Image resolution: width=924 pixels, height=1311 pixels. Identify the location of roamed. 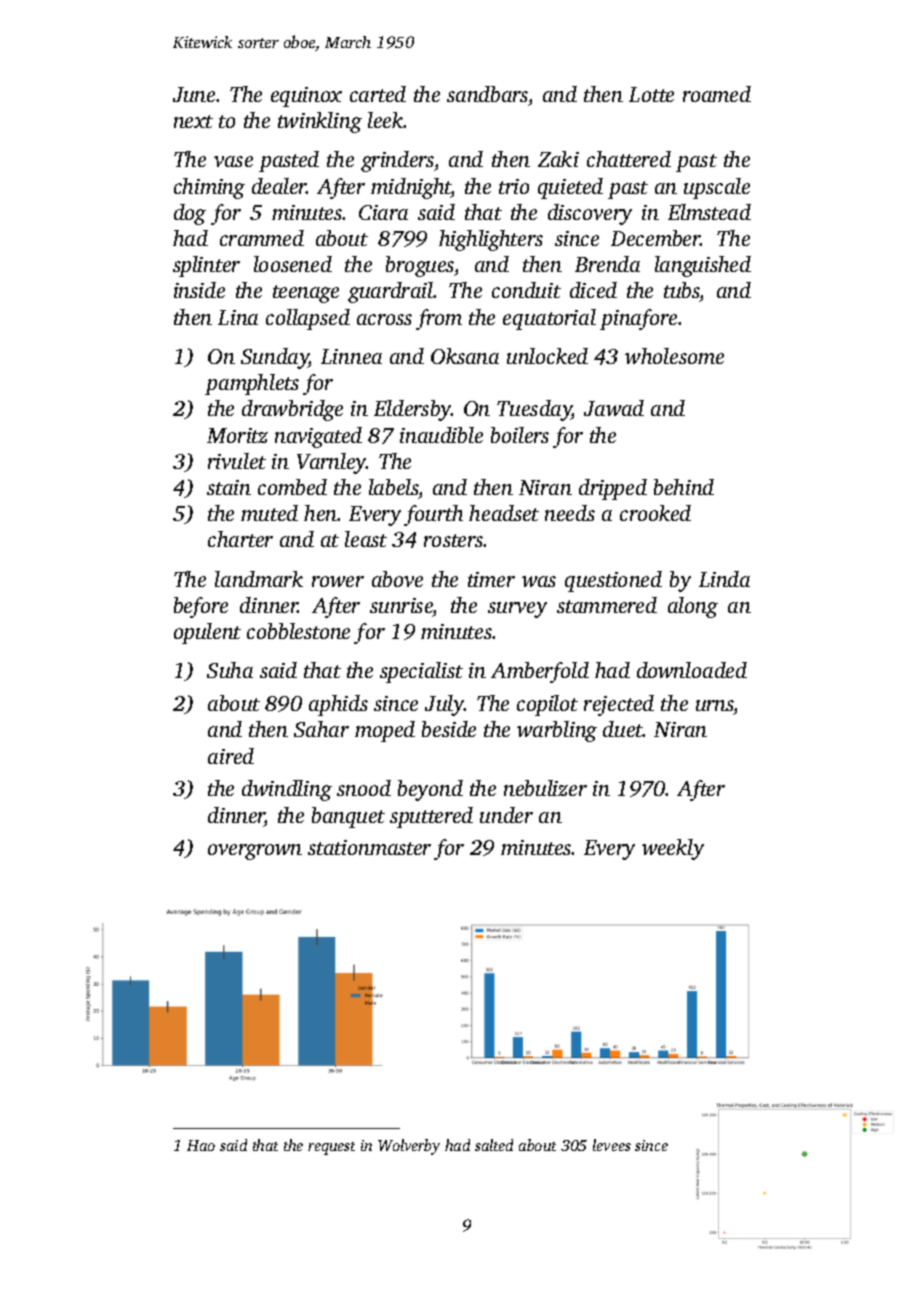
(717, 94).
